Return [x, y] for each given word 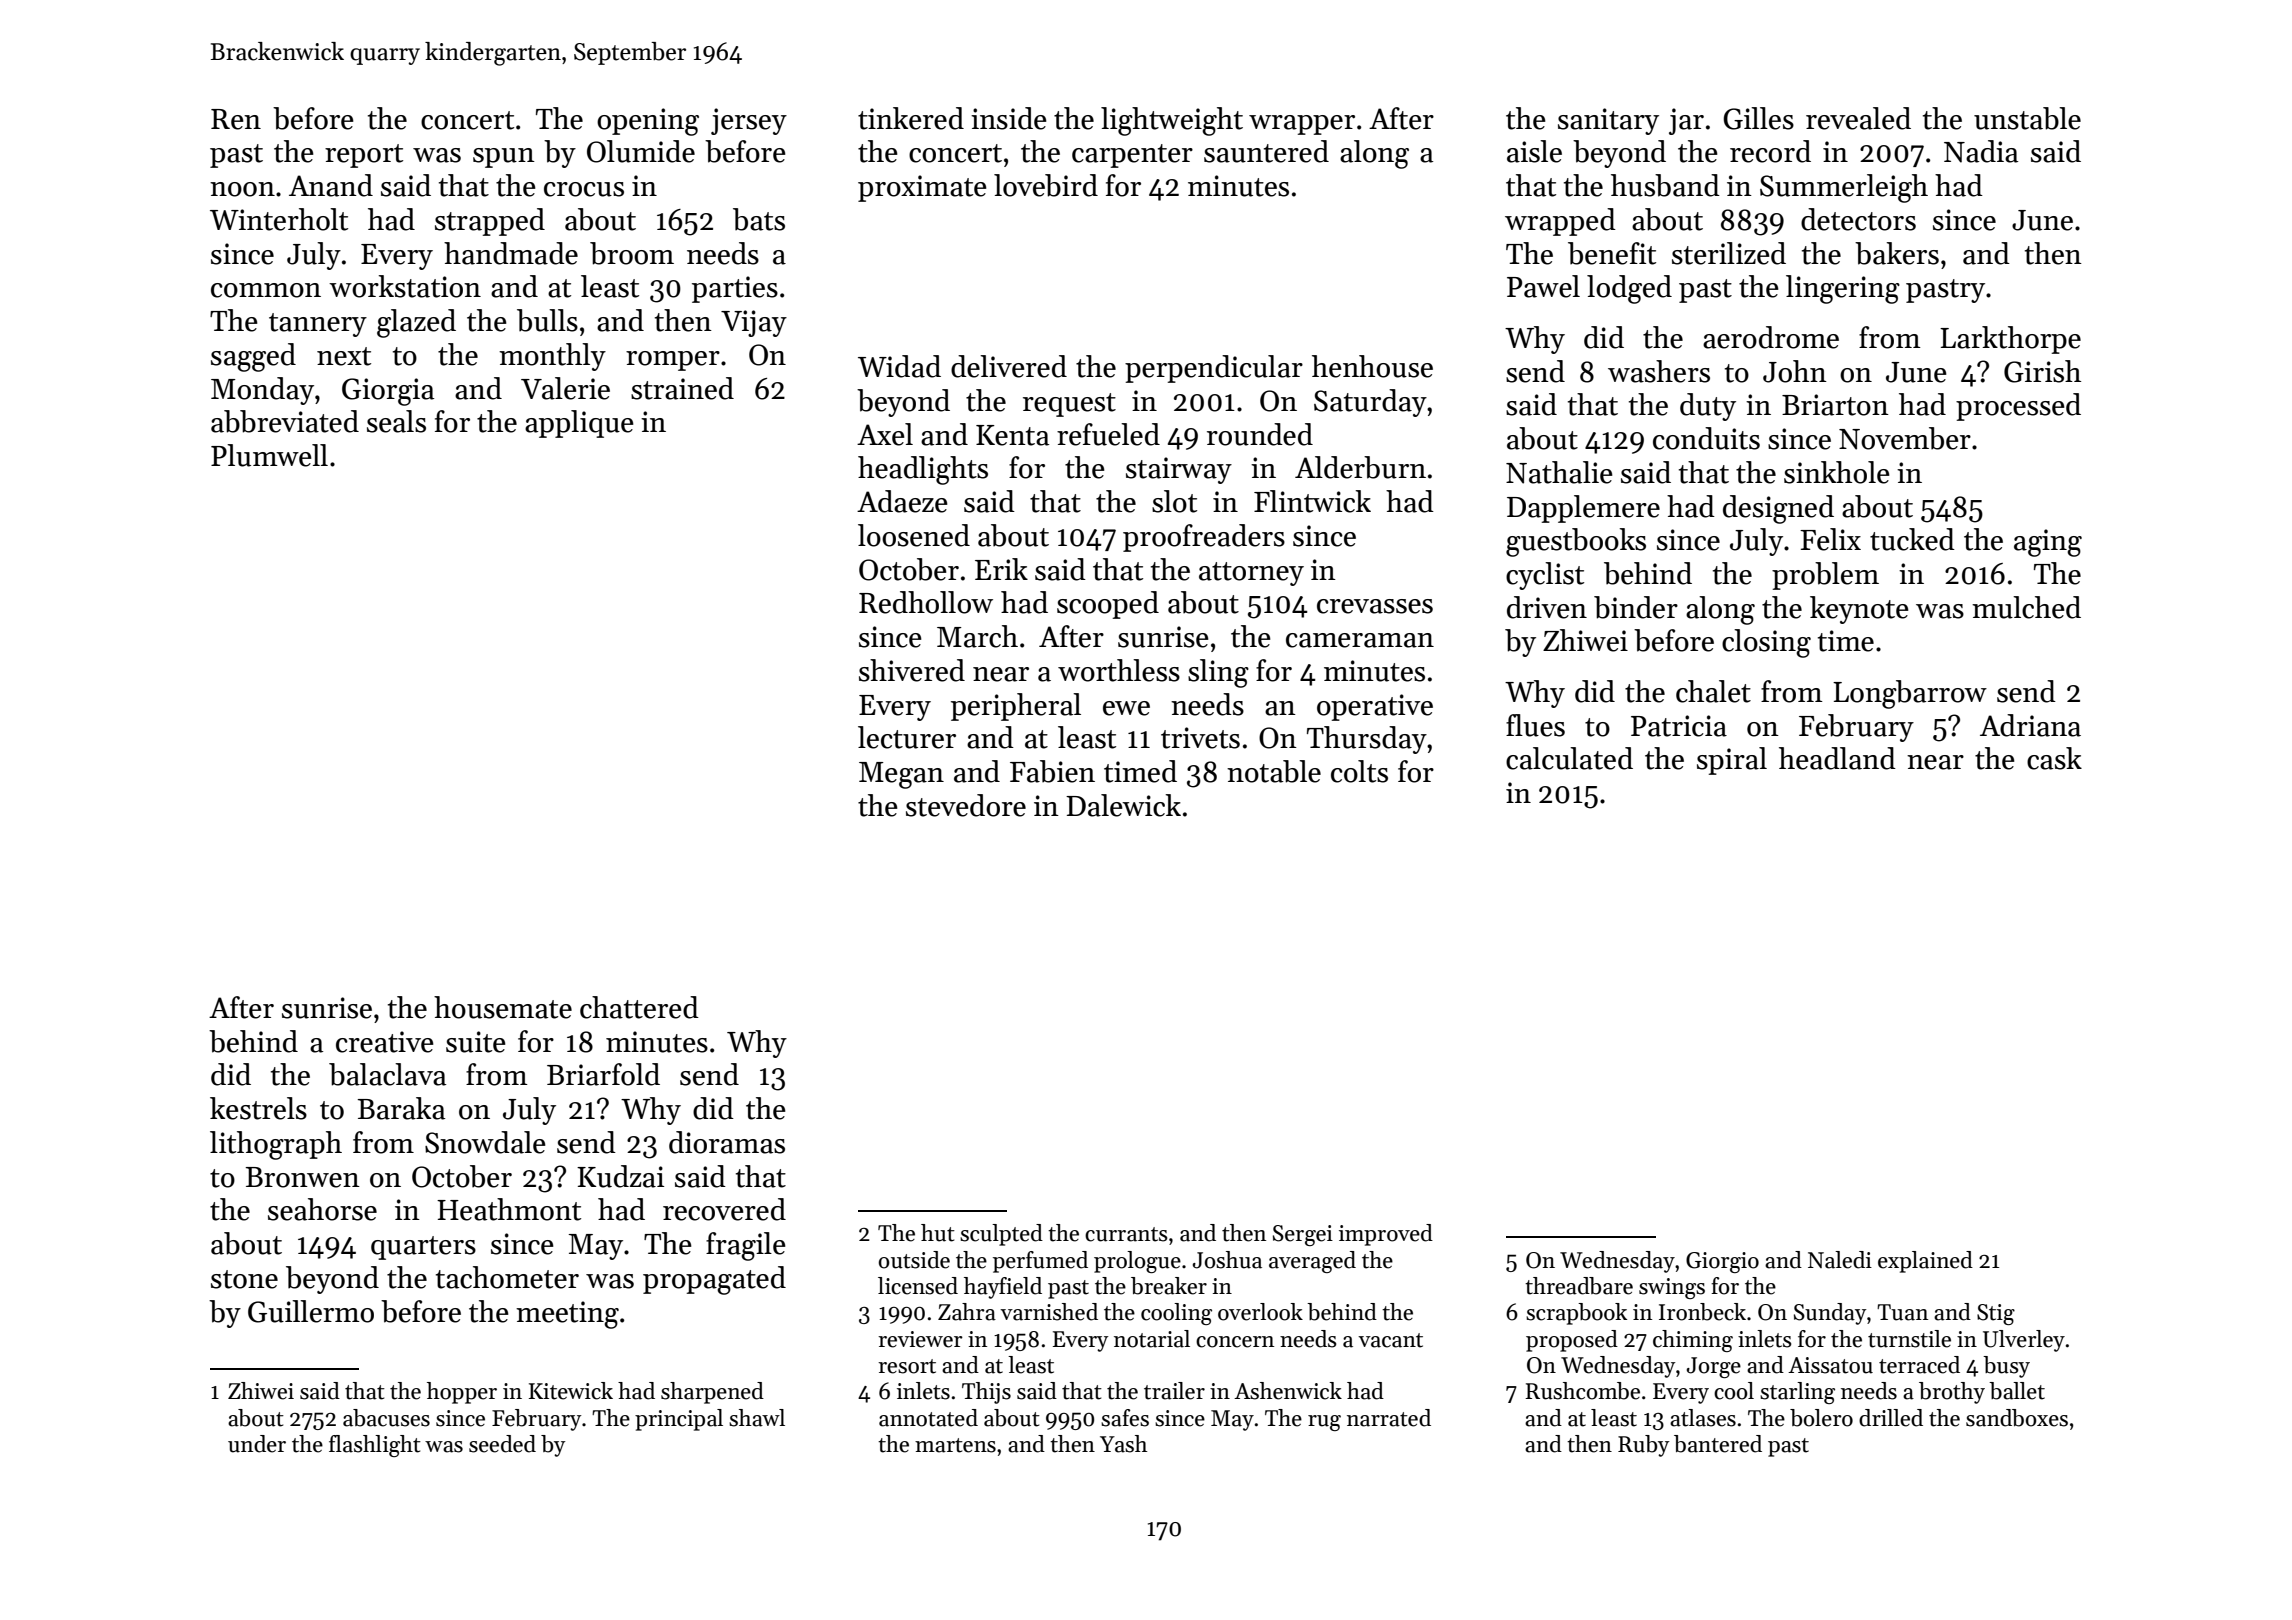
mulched [2026, 607]
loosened [914, 535]
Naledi [1840, 1260]
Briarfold [603, 1074]
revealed [1858, 118]
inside [1008, 118]
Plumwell [269, 455]
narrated [1389, 1418]
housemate [503, 1007]
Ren [236, 119]
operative [1375, 707]
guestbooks [1576, 542]
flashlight [375, 1446]
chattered [639, 1007]
